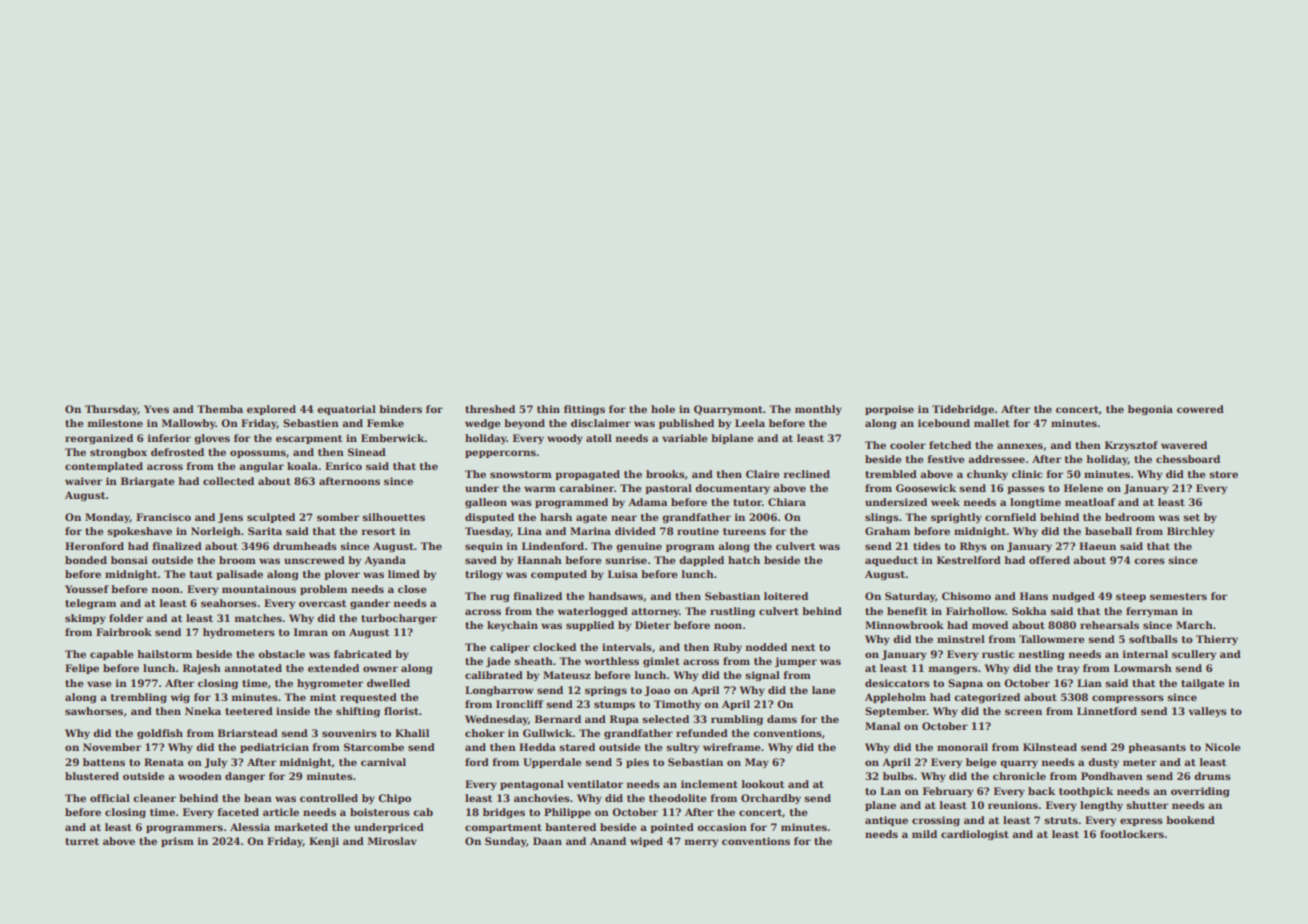 Image resolution: width=1308 pixels, height=924 pixels. What do you see at coordinates (87, 589) in the screenshot?
I see `Youssef` at bounding box center [87, 589].
